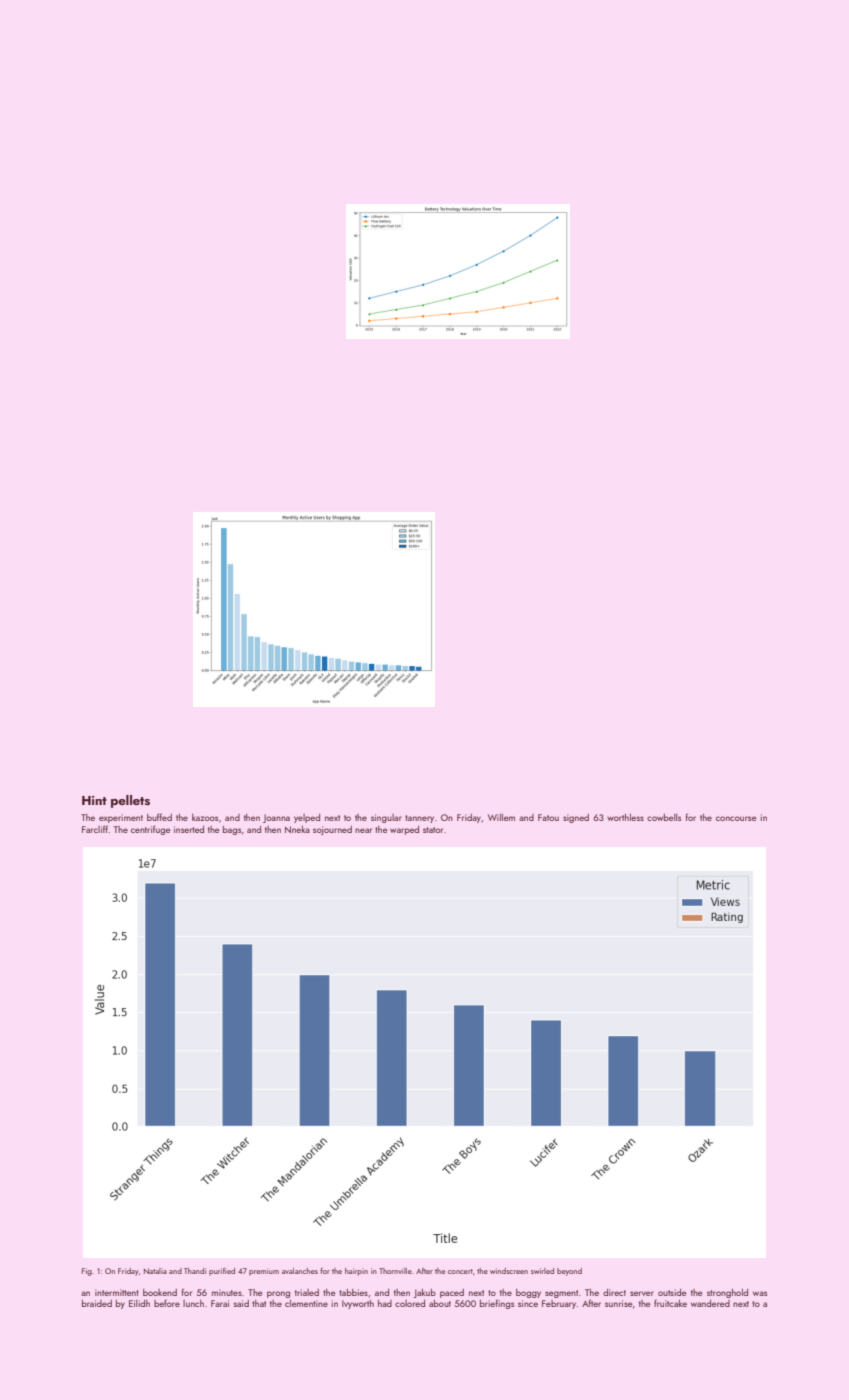  I want to click on said, so click(241, 1303).
